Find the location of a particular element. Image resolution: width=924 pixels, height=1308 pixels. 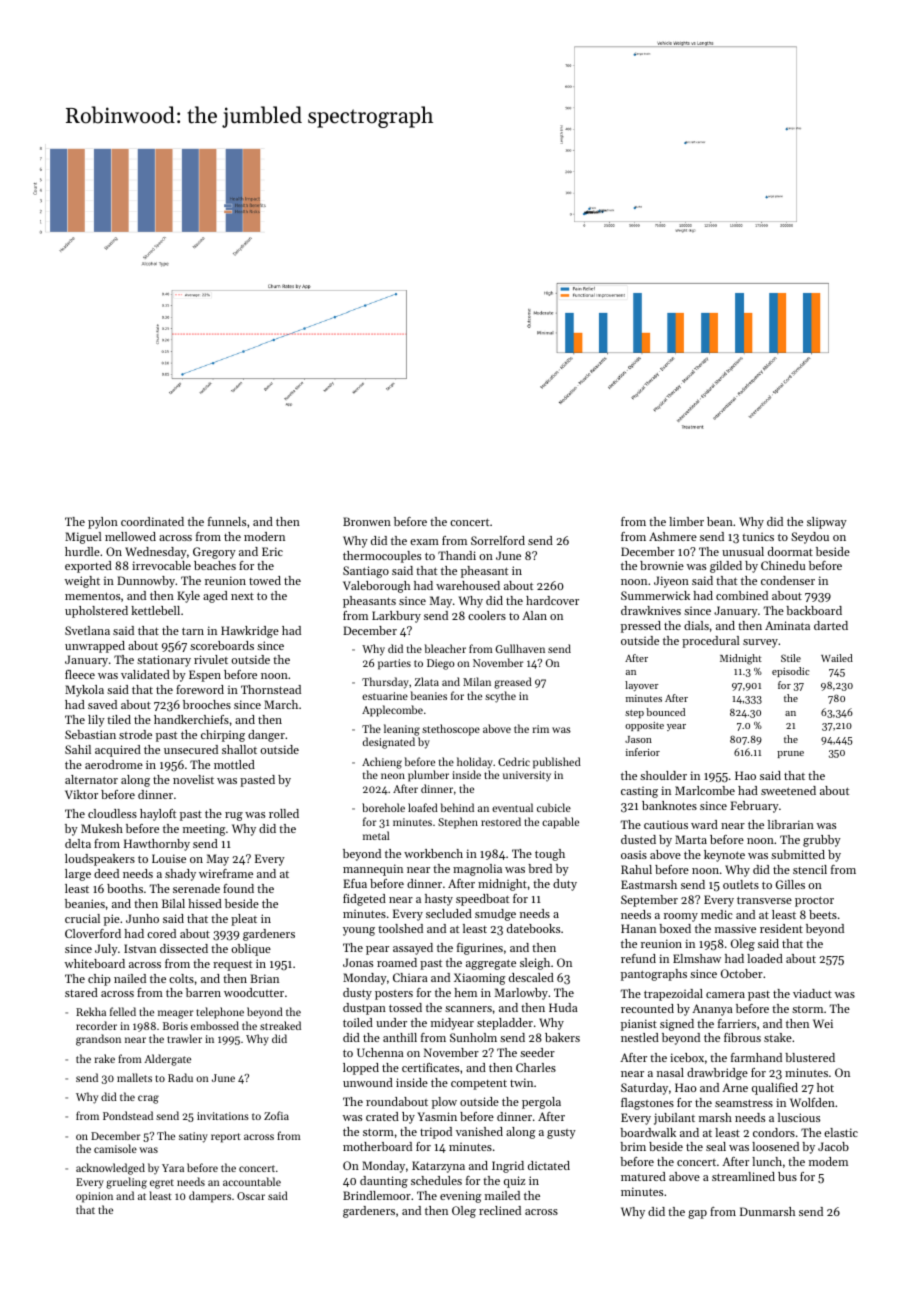

warehoused is located at coordinates (468, 585).
